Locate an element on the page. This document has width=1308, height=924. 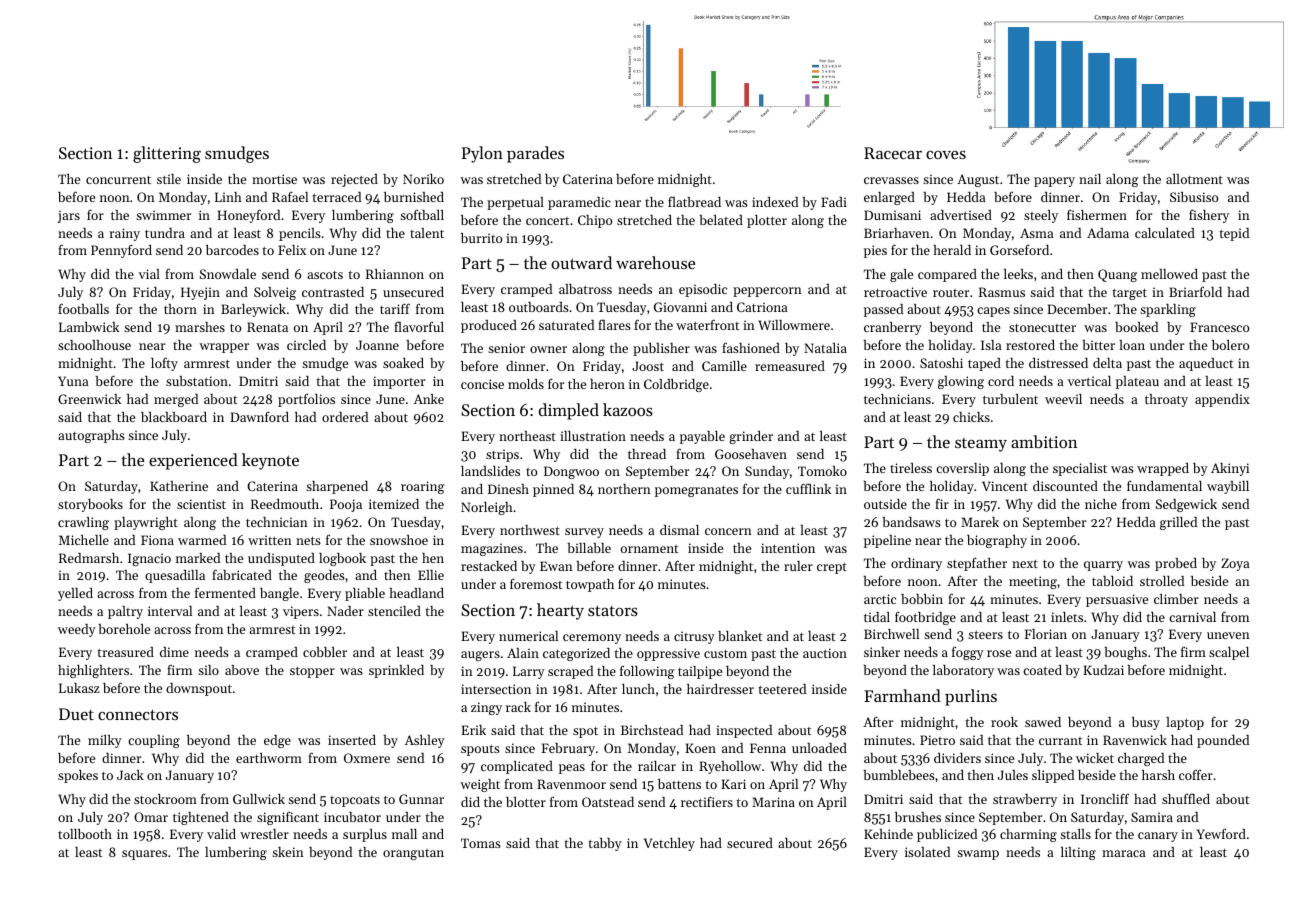
appendix is located at coordinates (1222, 400).
